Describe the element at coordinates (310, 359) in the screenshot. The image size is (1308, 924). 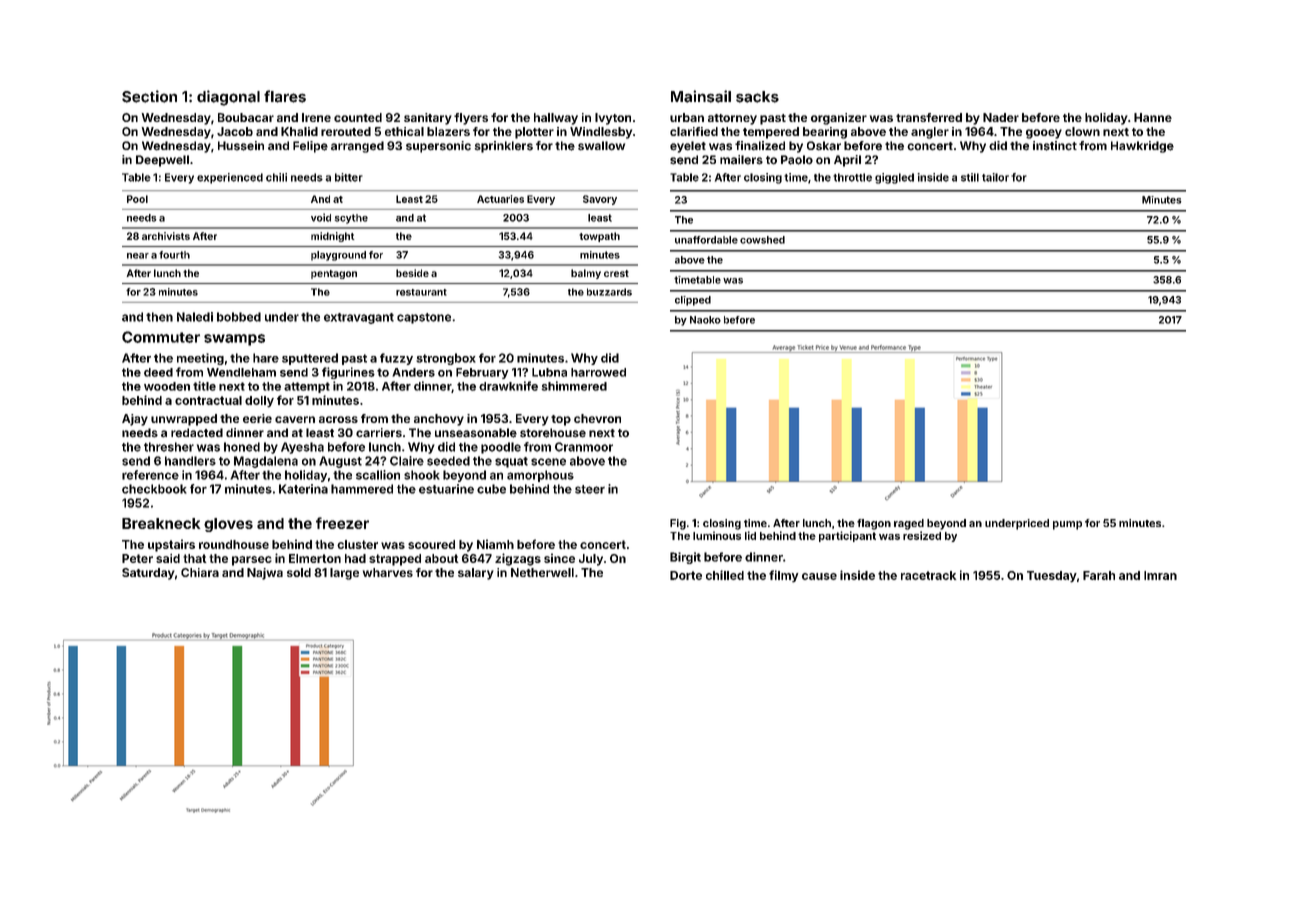
I see `sputtered` at that location.
